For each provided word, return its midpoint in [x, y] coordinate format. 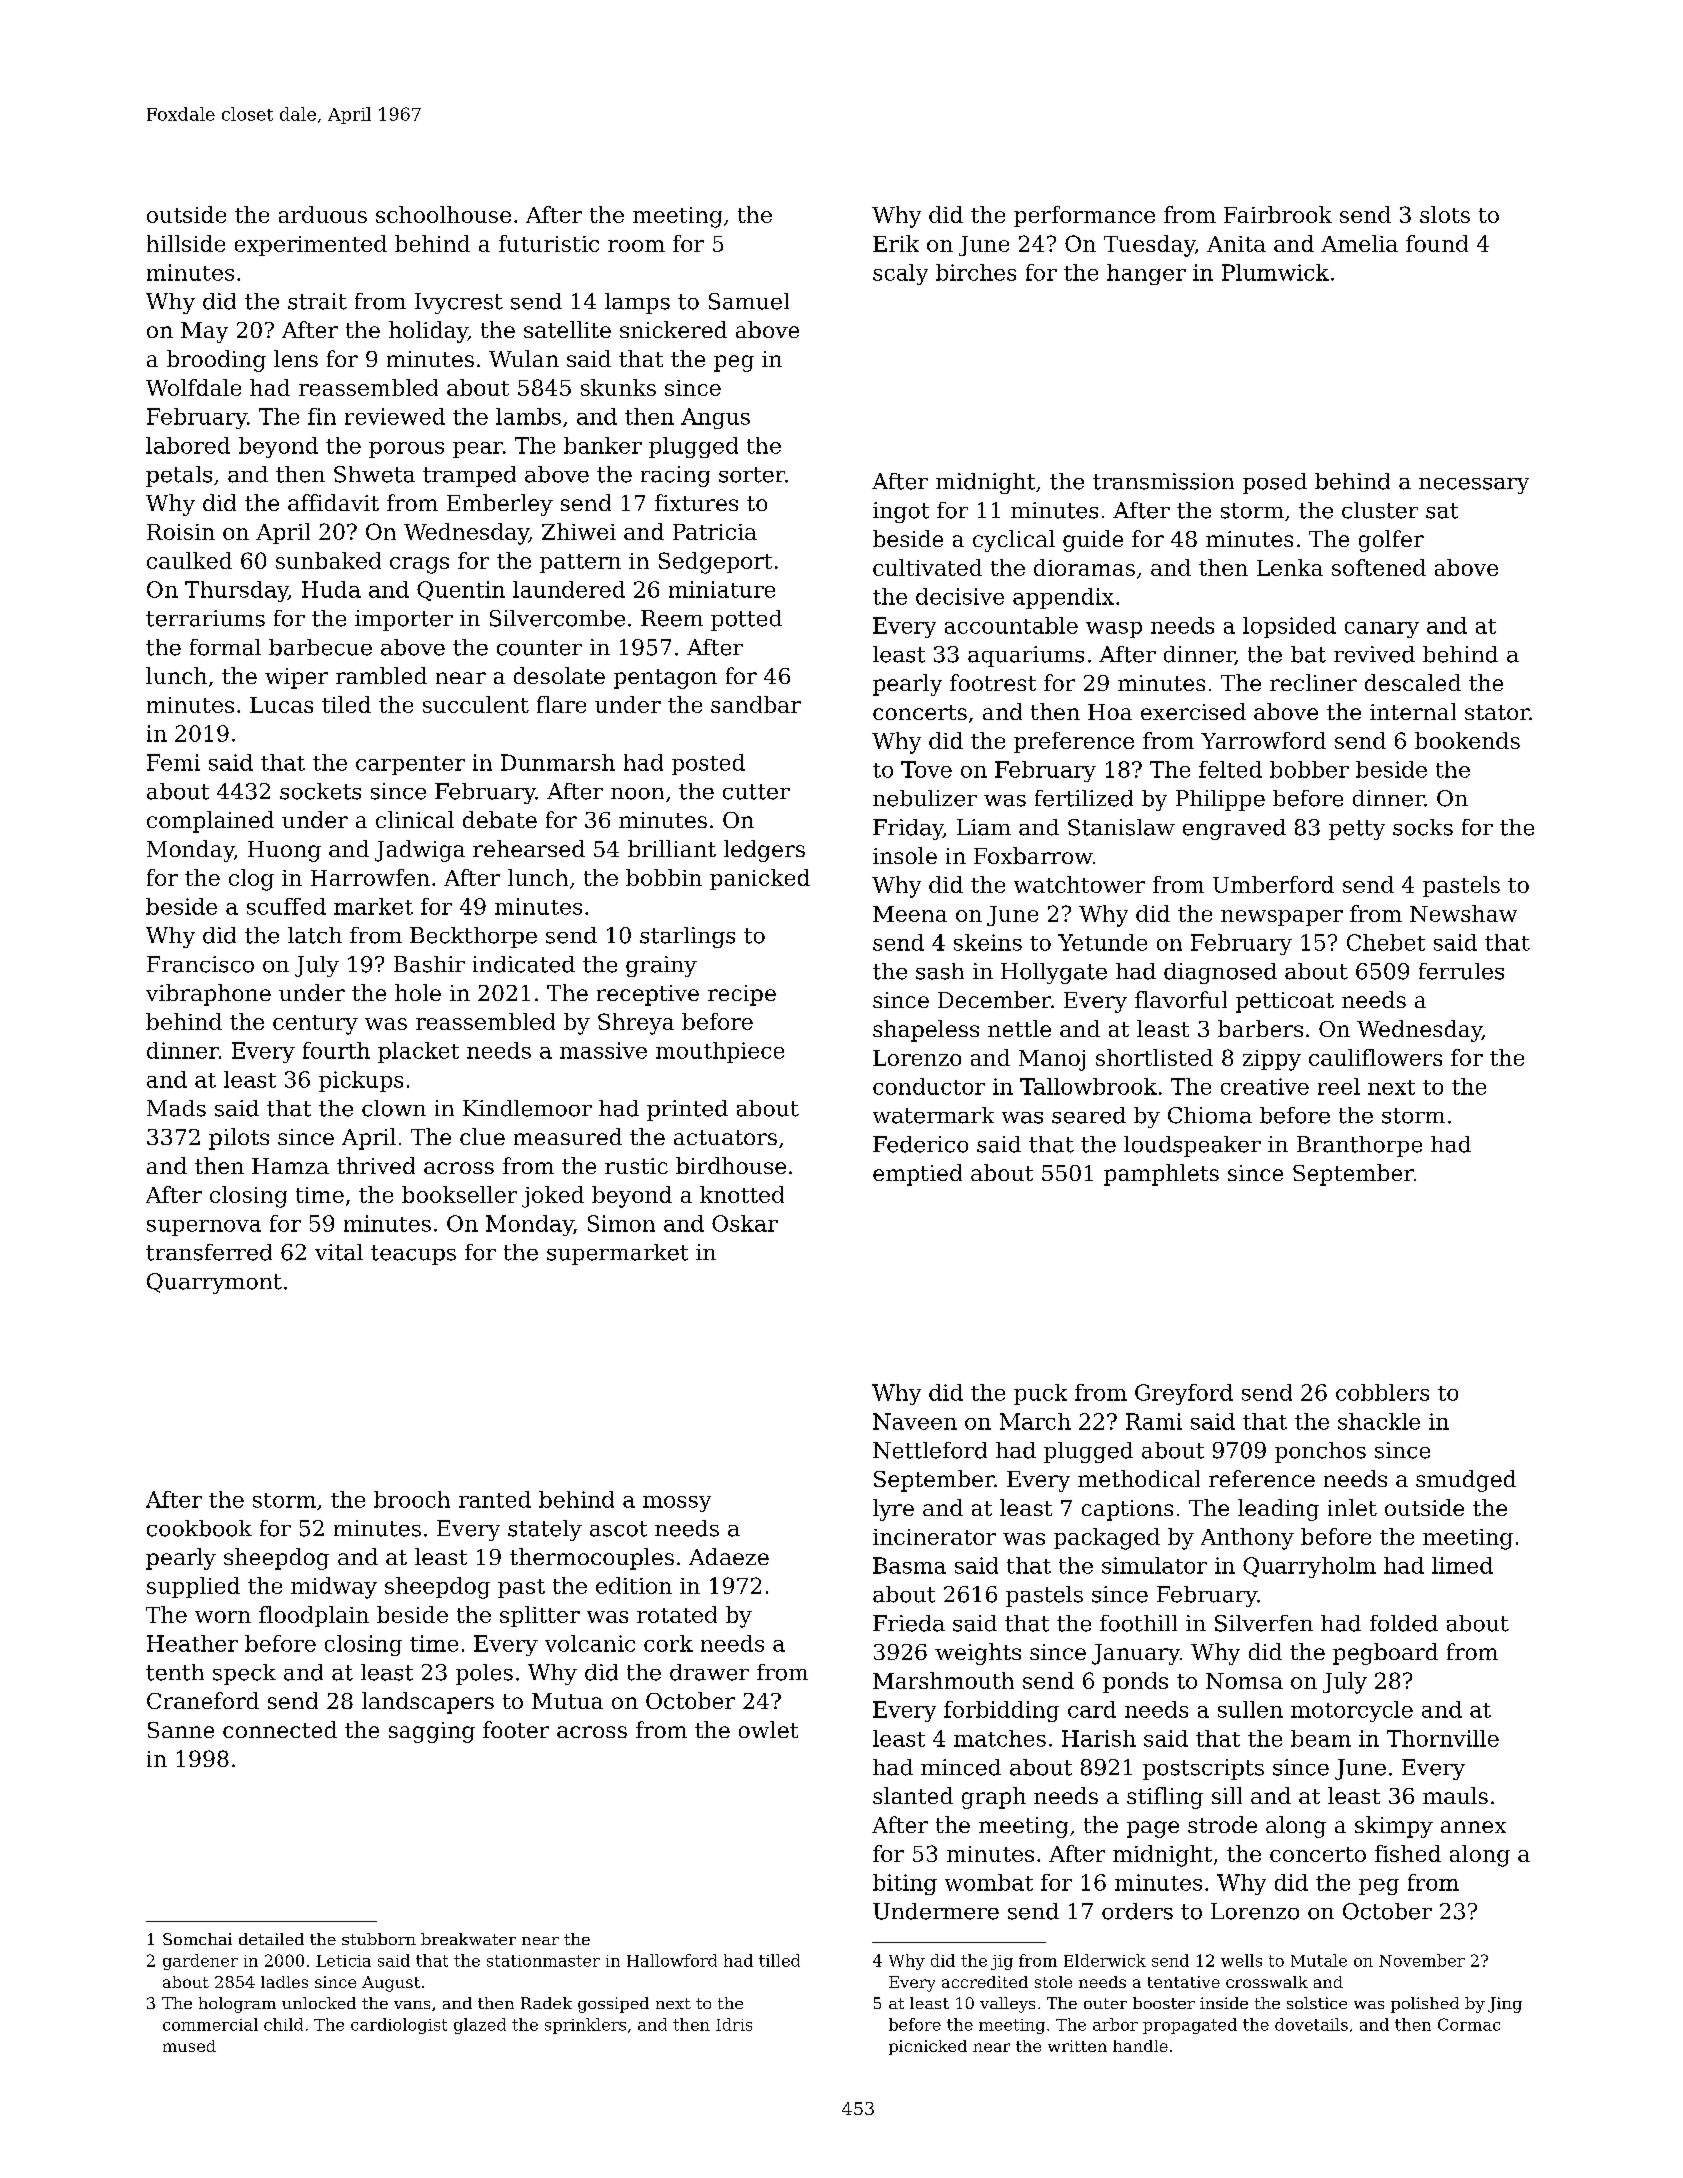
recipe [742, 995]
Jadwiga [420, 851]
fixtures [696, 502]
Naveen [915, 1421]
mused [189, 2046]
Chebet [1386, 942]
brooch [412, 1499]
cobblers [1382, 1392]
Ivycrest [459, 303]
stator [1497, 712]
